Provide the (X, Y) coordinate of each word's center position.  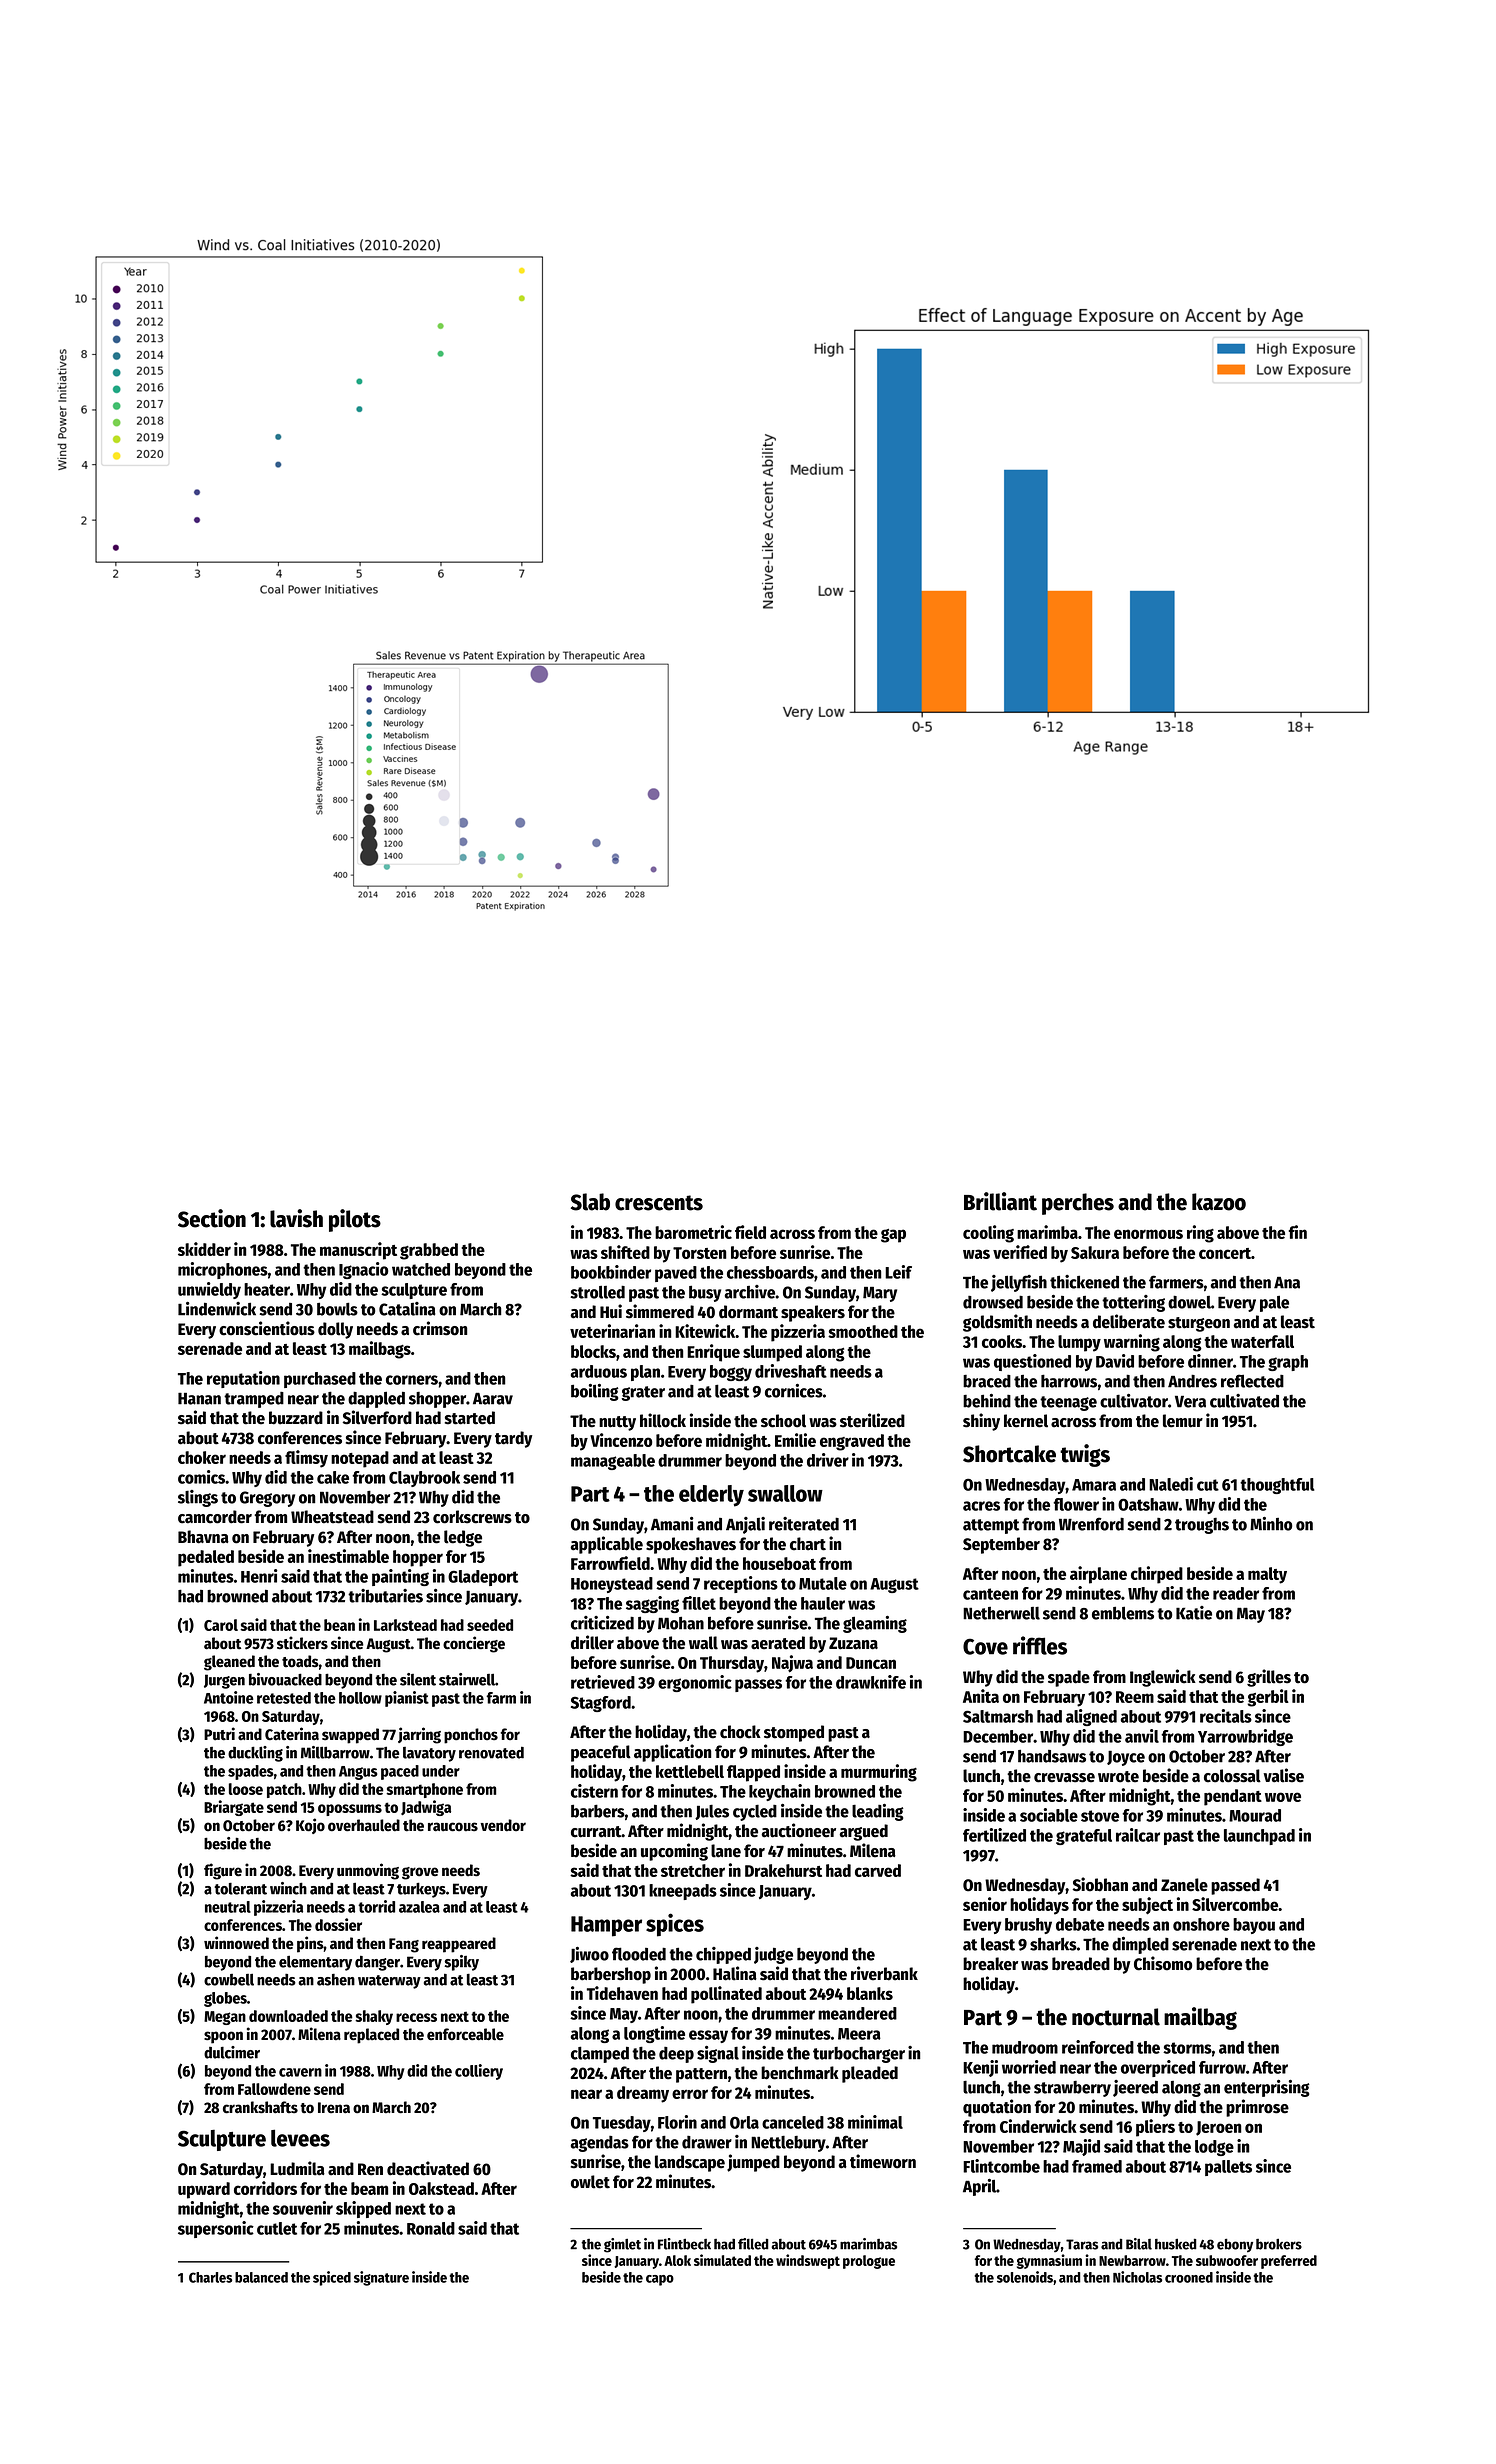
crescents (659, 1203)
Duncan (871, 1663)
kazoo (1219, 1202)
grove (420, 1873)
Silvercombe (1235, 1904)
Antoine (229, 1697)
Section (212, 1218)
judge (773, 1955)
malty (1267, 1575)
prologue (869, 2262)
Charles (210, 2277)
